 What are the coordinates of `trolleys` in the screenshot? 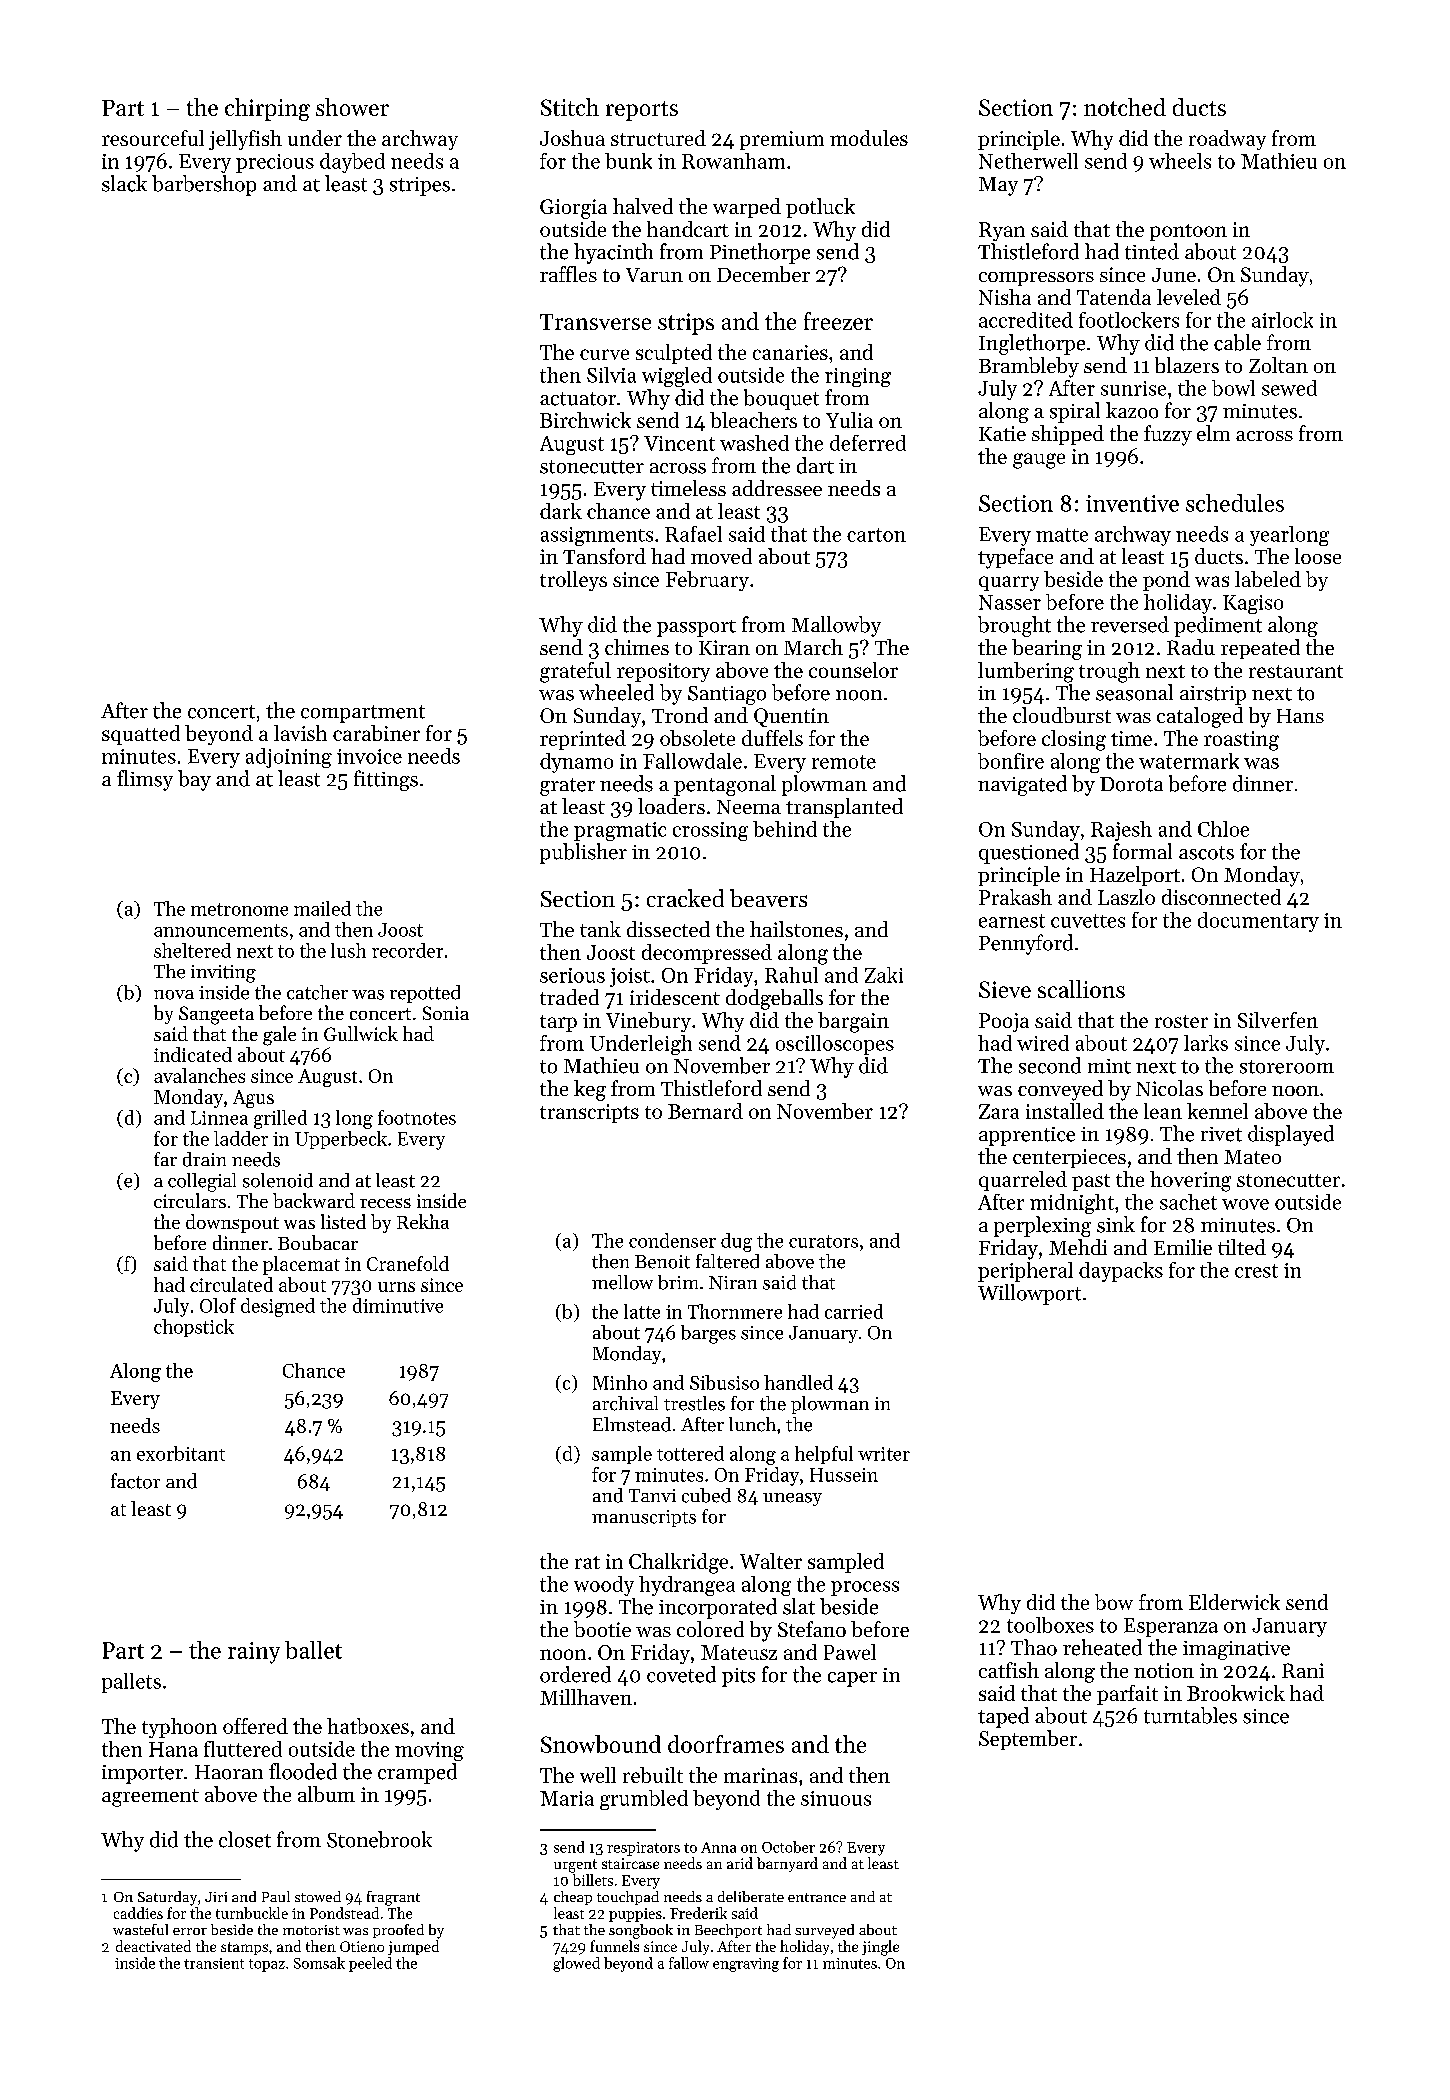 It's located at (573, 581).
